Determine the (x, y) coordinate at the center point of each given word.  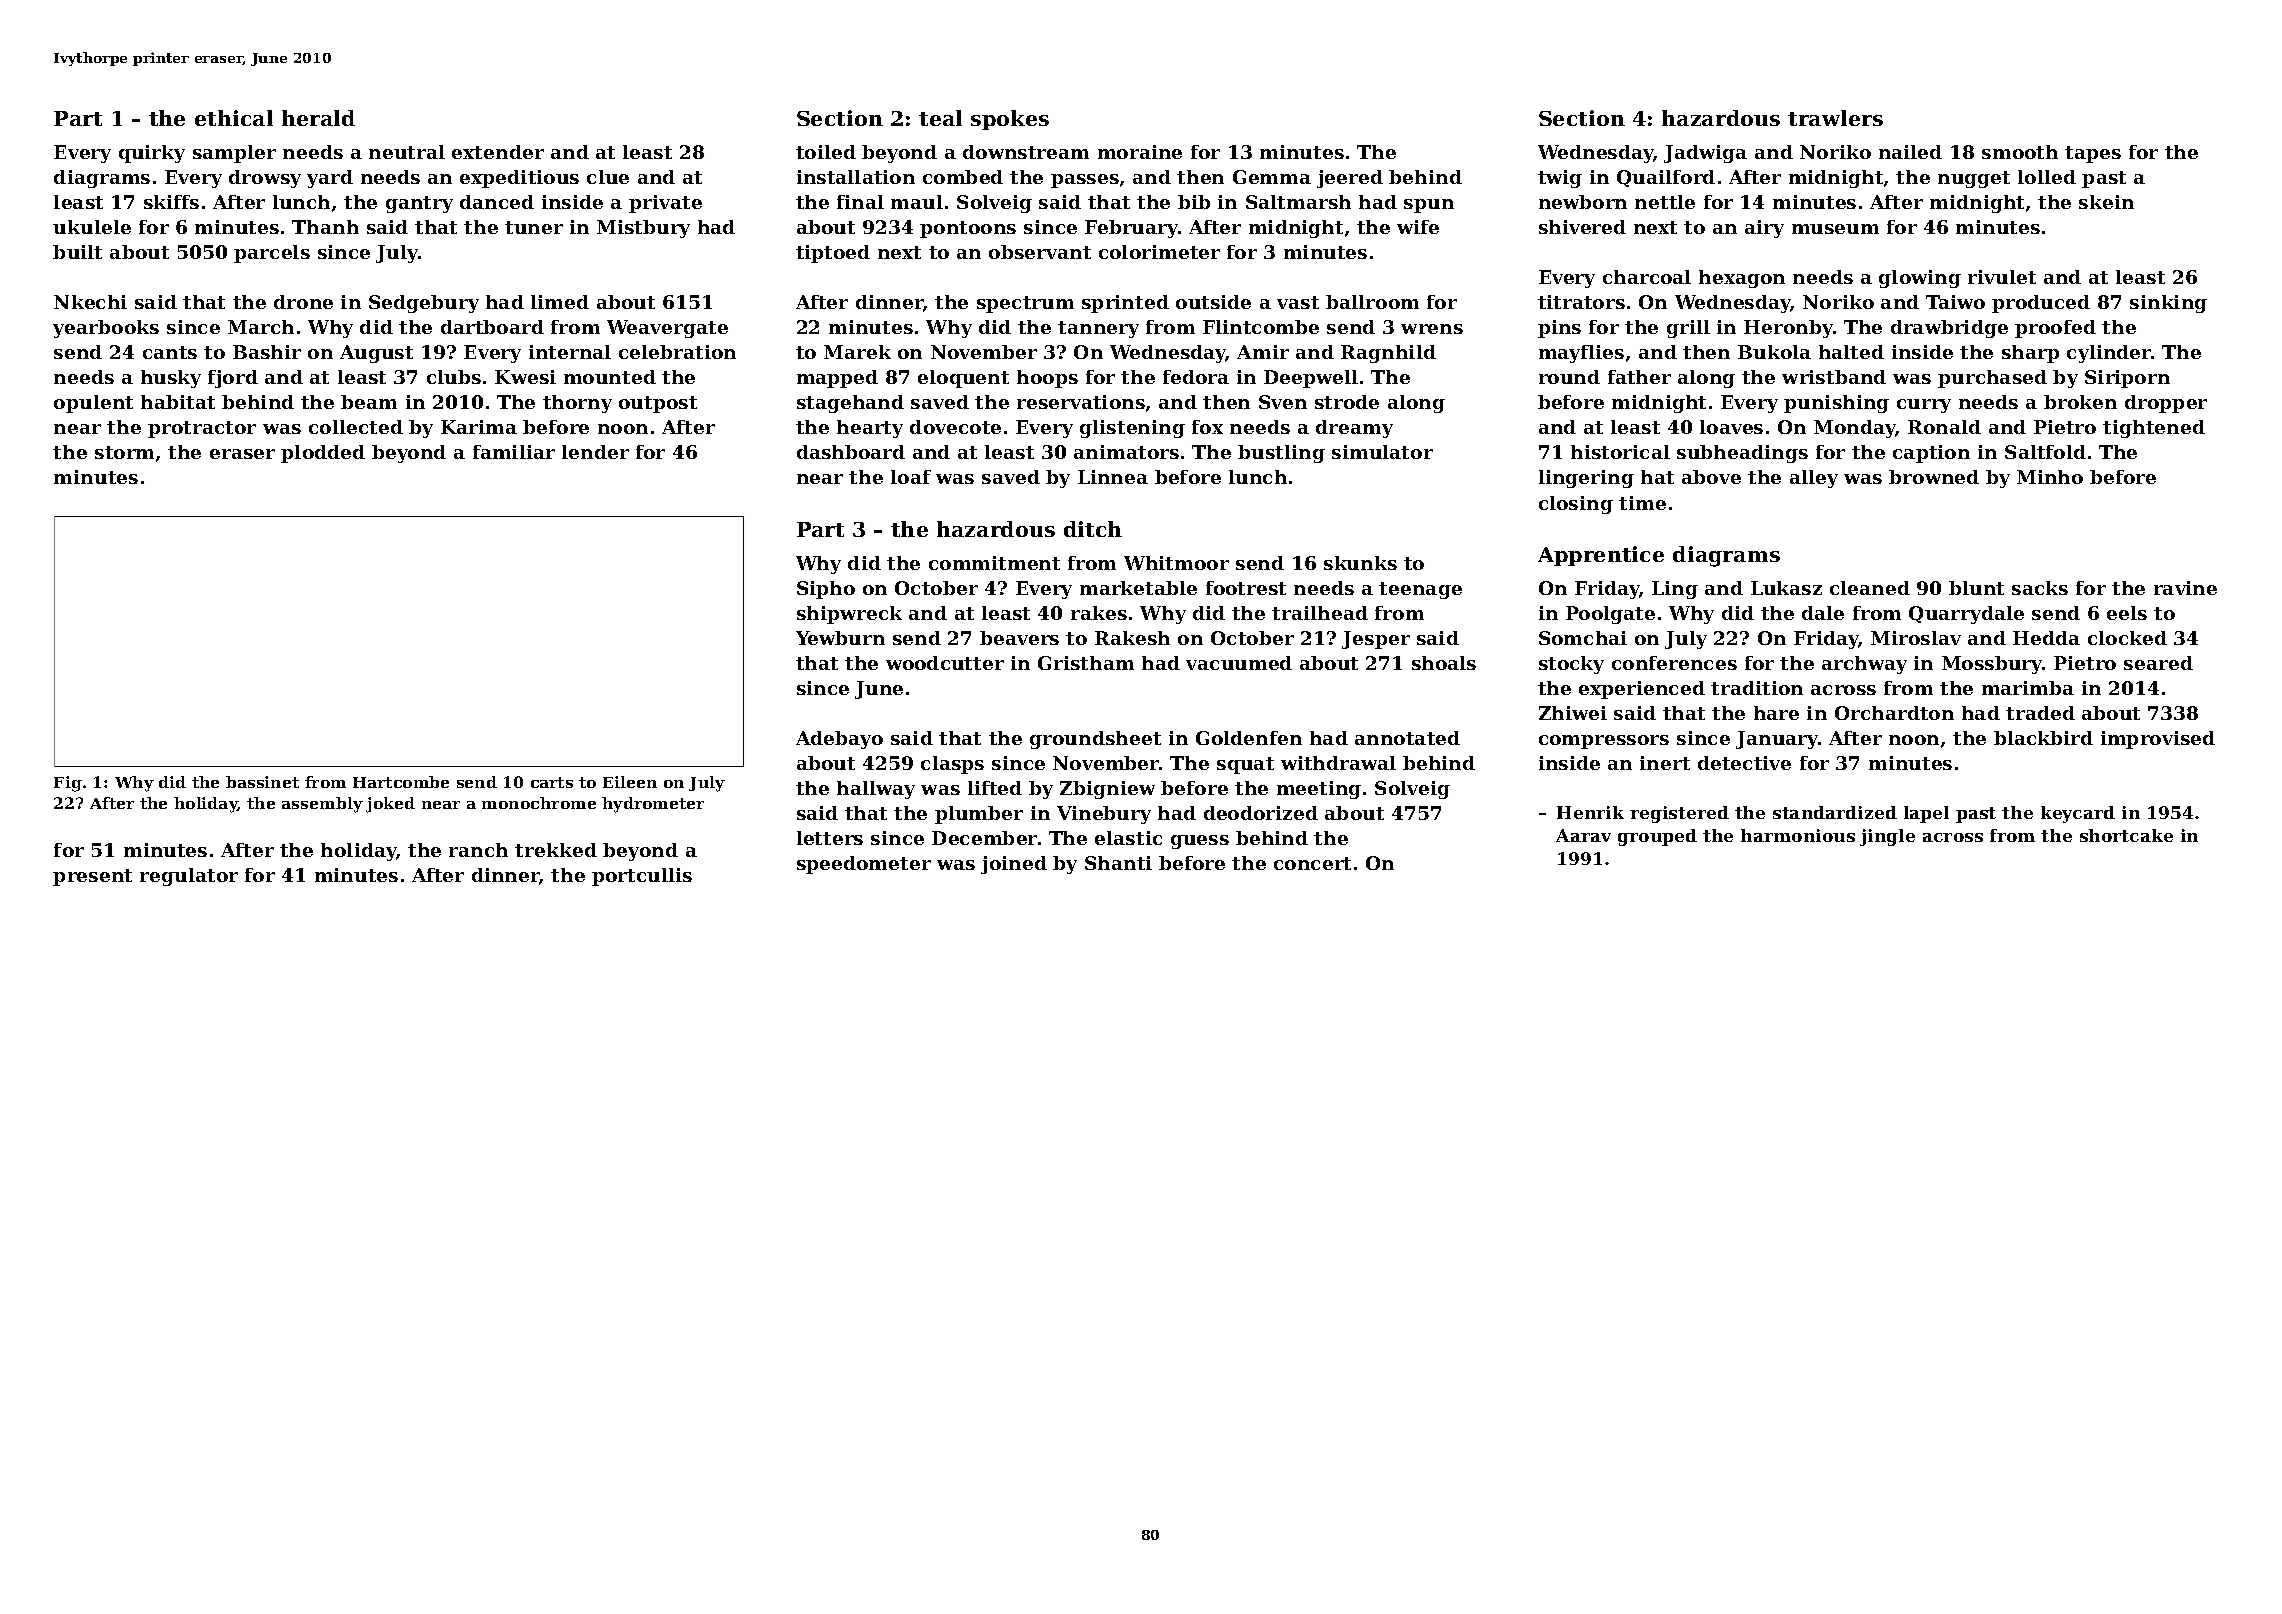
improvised (2158, 740)
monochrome (539, 803)
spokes (1010, 120)
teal (940, 118)
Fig (68, 784)
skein (2106, 202)
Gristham (1086, 663)
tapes (2093, 154)
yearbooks (106, 329)
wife (1418, 227)
